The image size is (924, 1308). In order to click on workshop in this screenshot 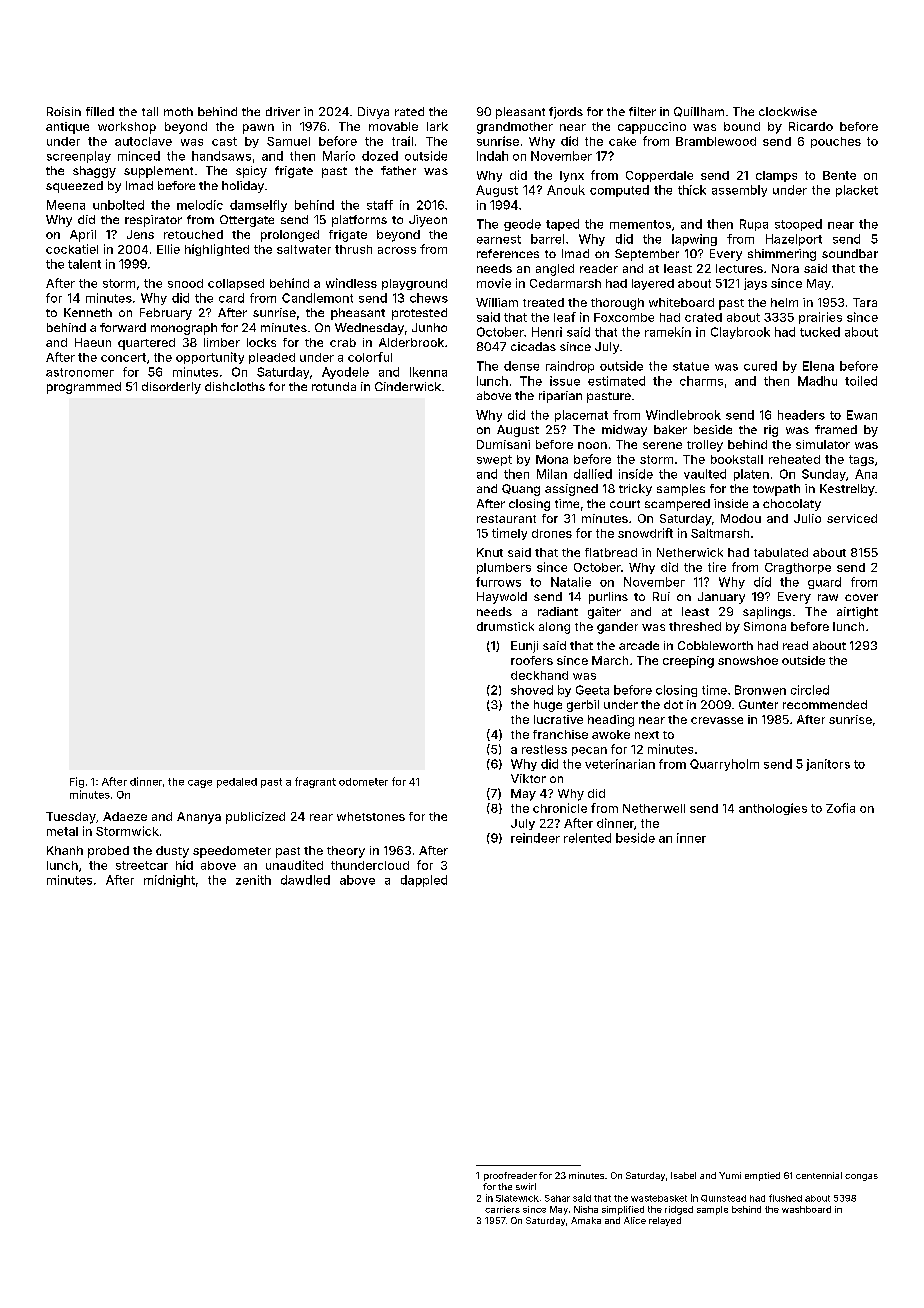, I will do `click(127, 128)`.
